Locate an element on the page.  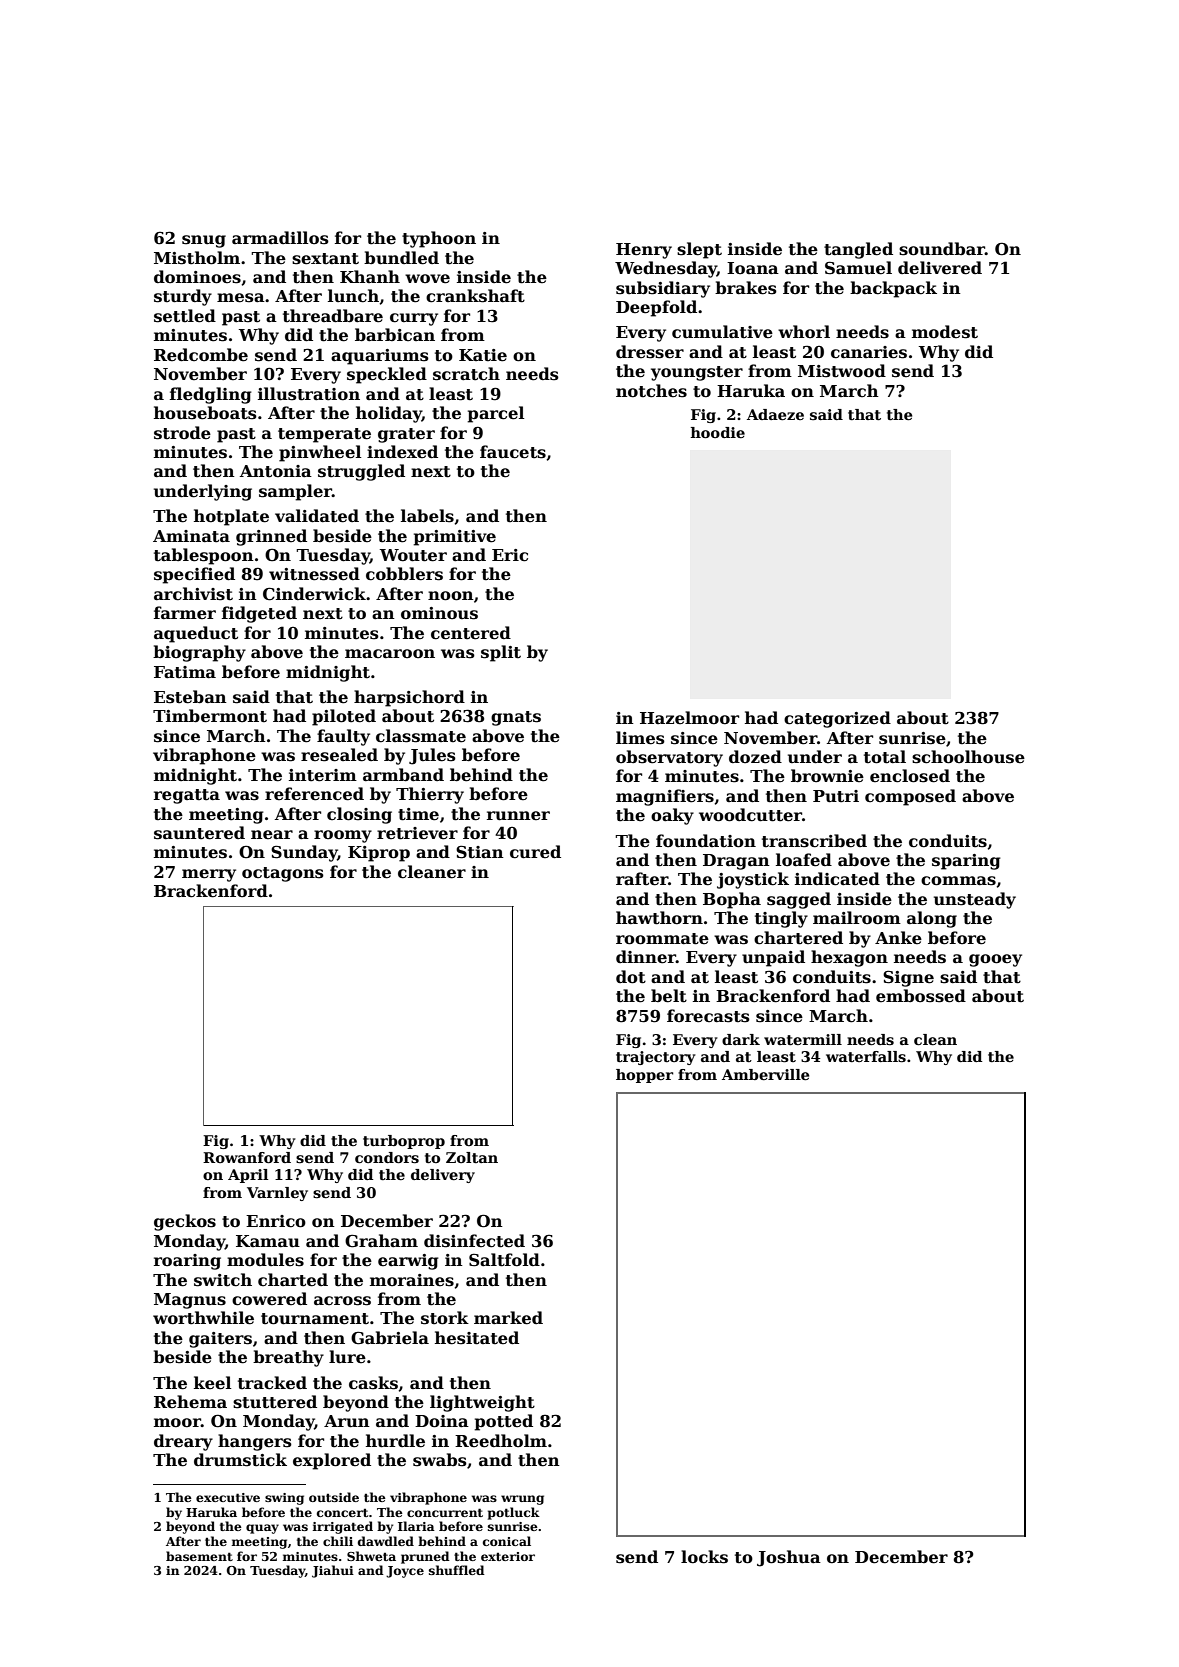
slept is located at coordinates (699, 250).
